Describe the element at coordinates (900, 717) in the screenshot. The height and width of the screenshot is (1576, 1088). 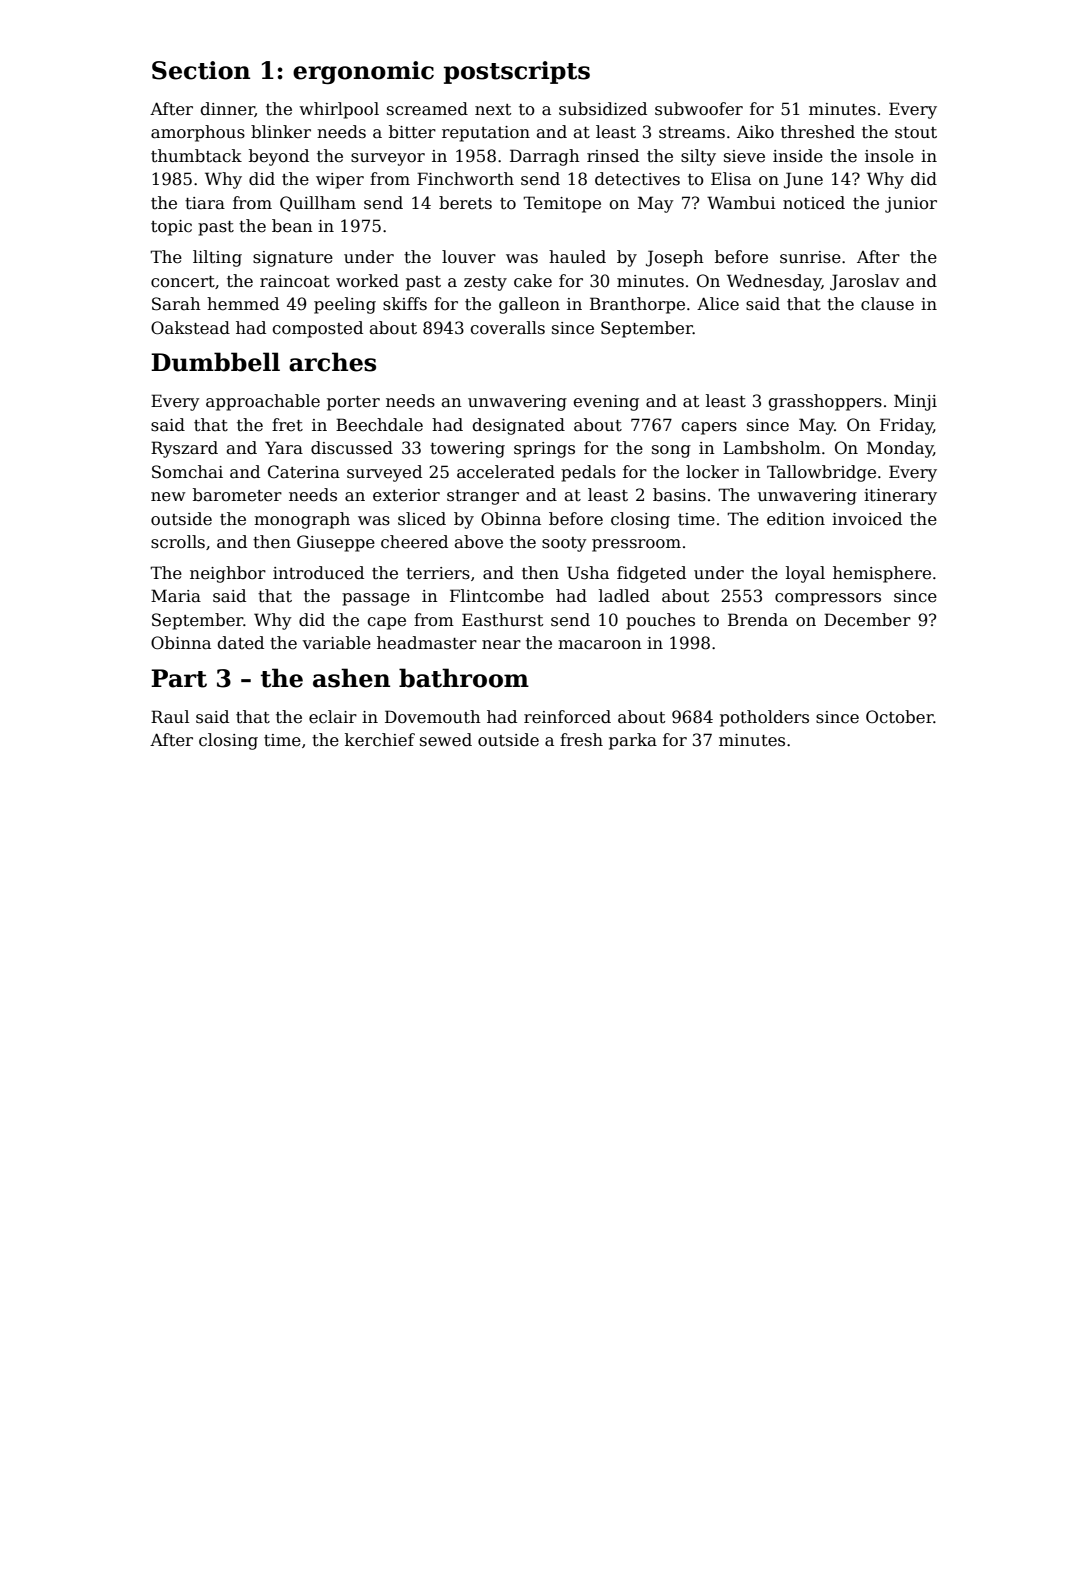
I see `October` at that location.
